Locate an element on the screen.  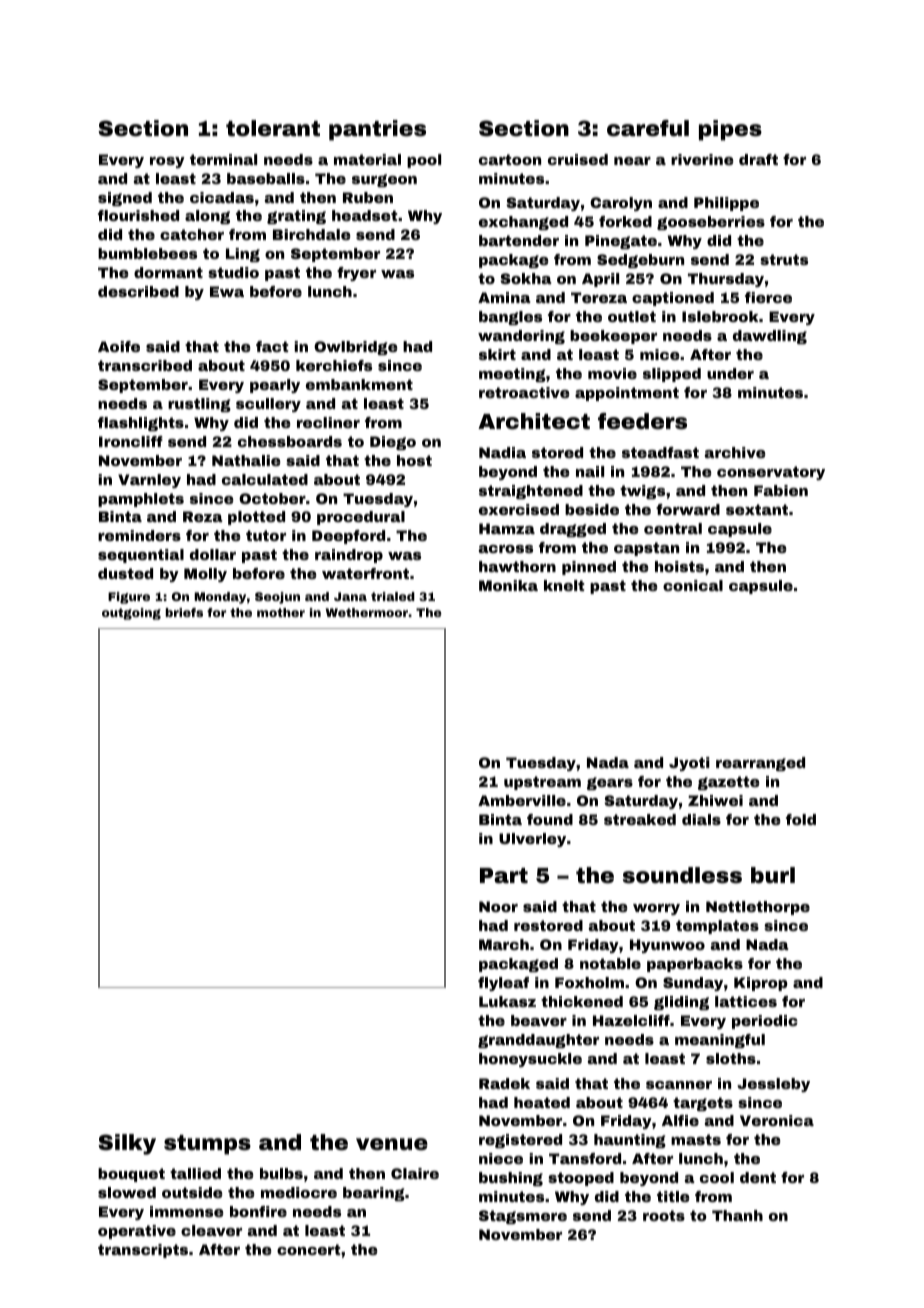
central is located at coordinates (673, 528).
